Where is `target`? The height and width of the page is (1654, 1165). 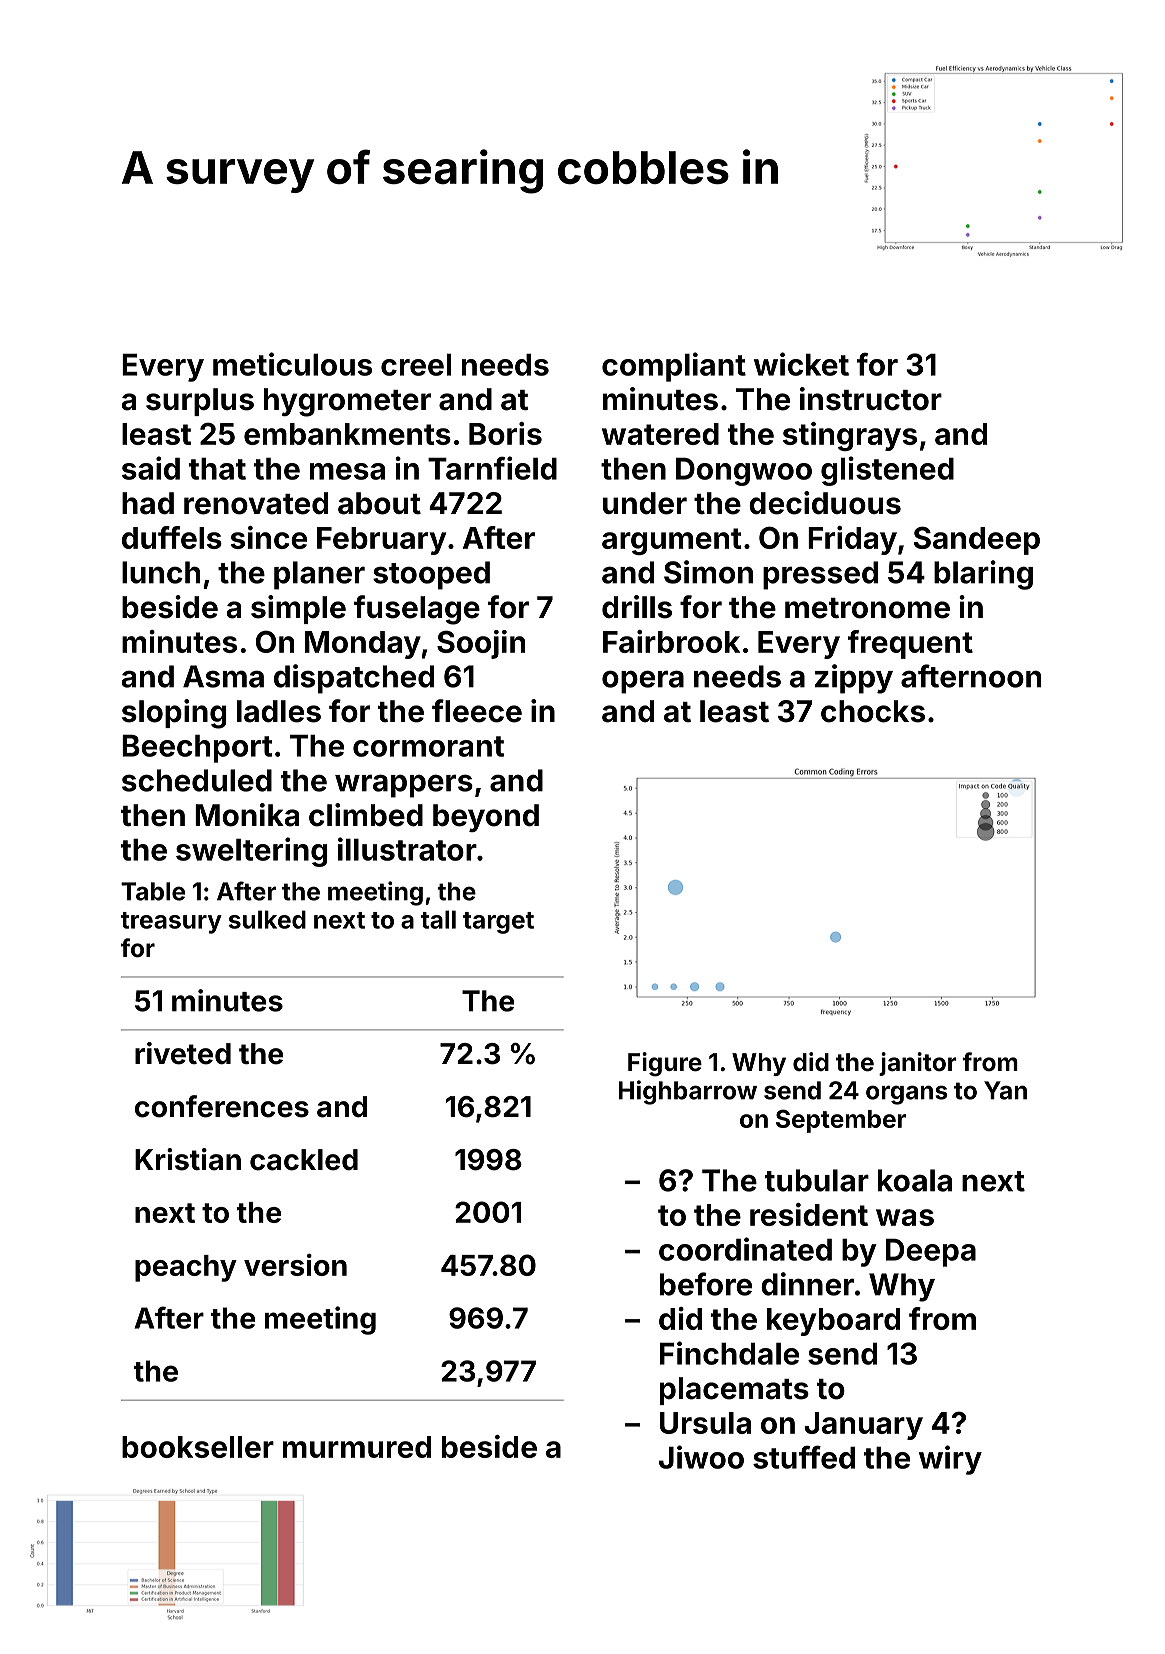
target is located at coordinates (498, 923).
